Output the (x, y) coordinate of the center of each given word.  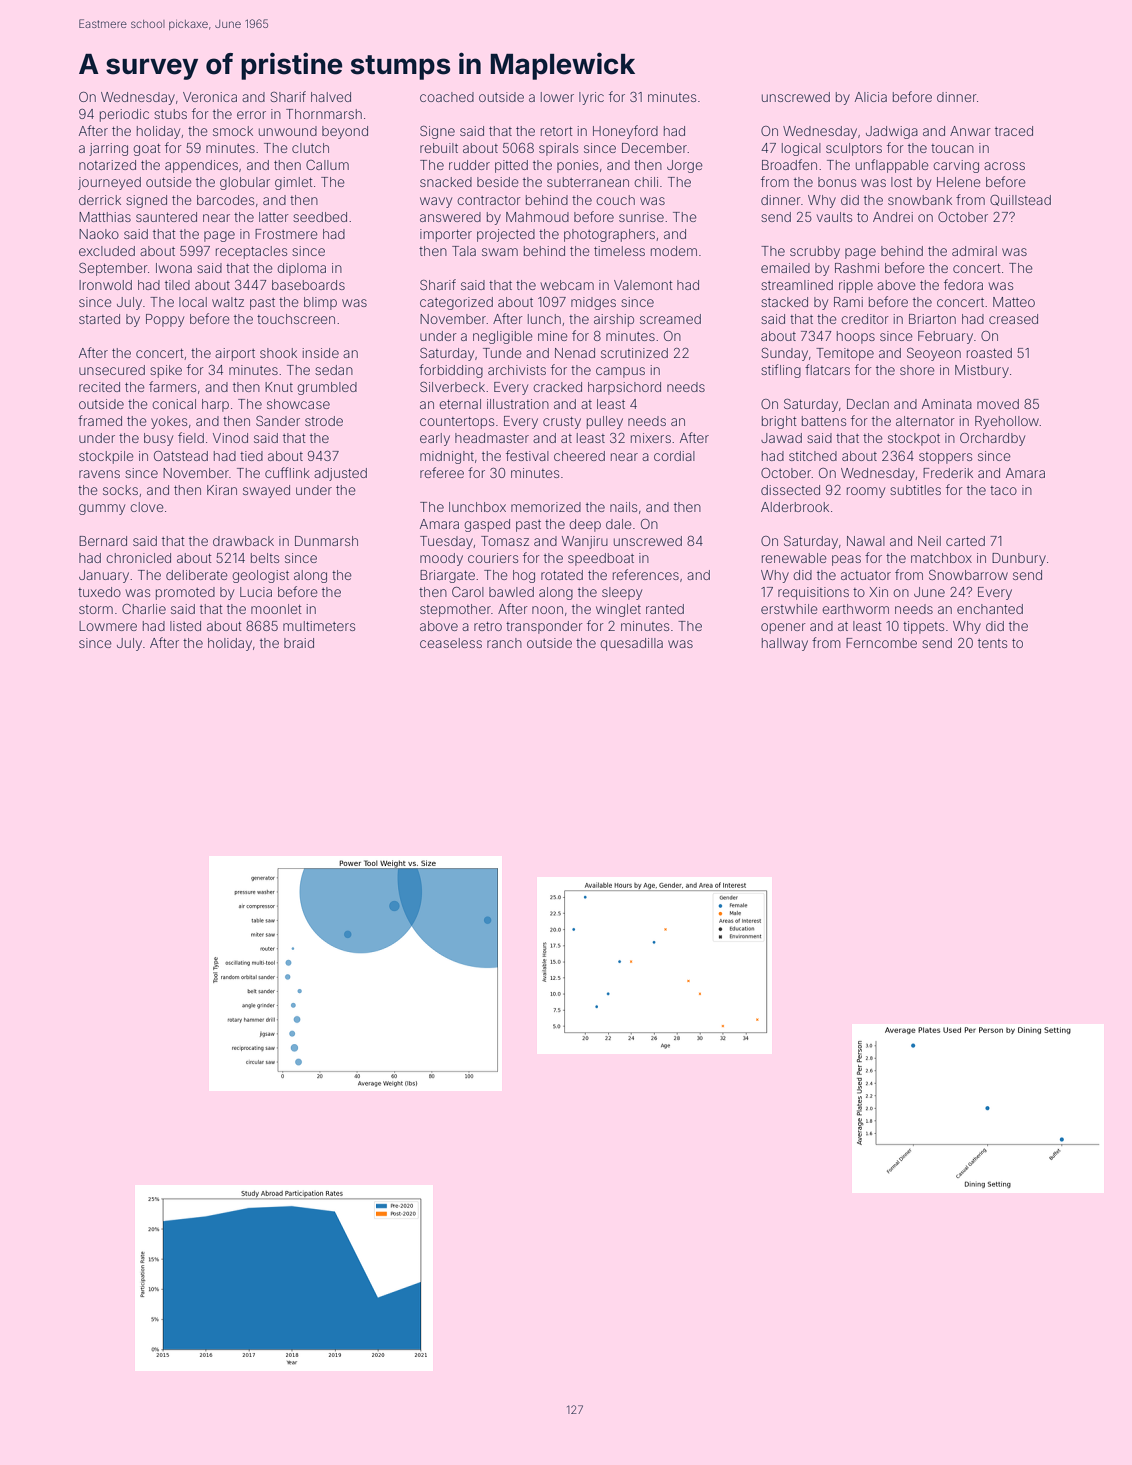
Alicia (871, 97)
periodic (124, 115)
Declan (868, 404)
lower (557, 97)
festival (527, 455)
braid (299, 643)
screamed (670, 319)
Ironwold (105, 285)
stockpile (106, 457)
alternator (925, 421)
